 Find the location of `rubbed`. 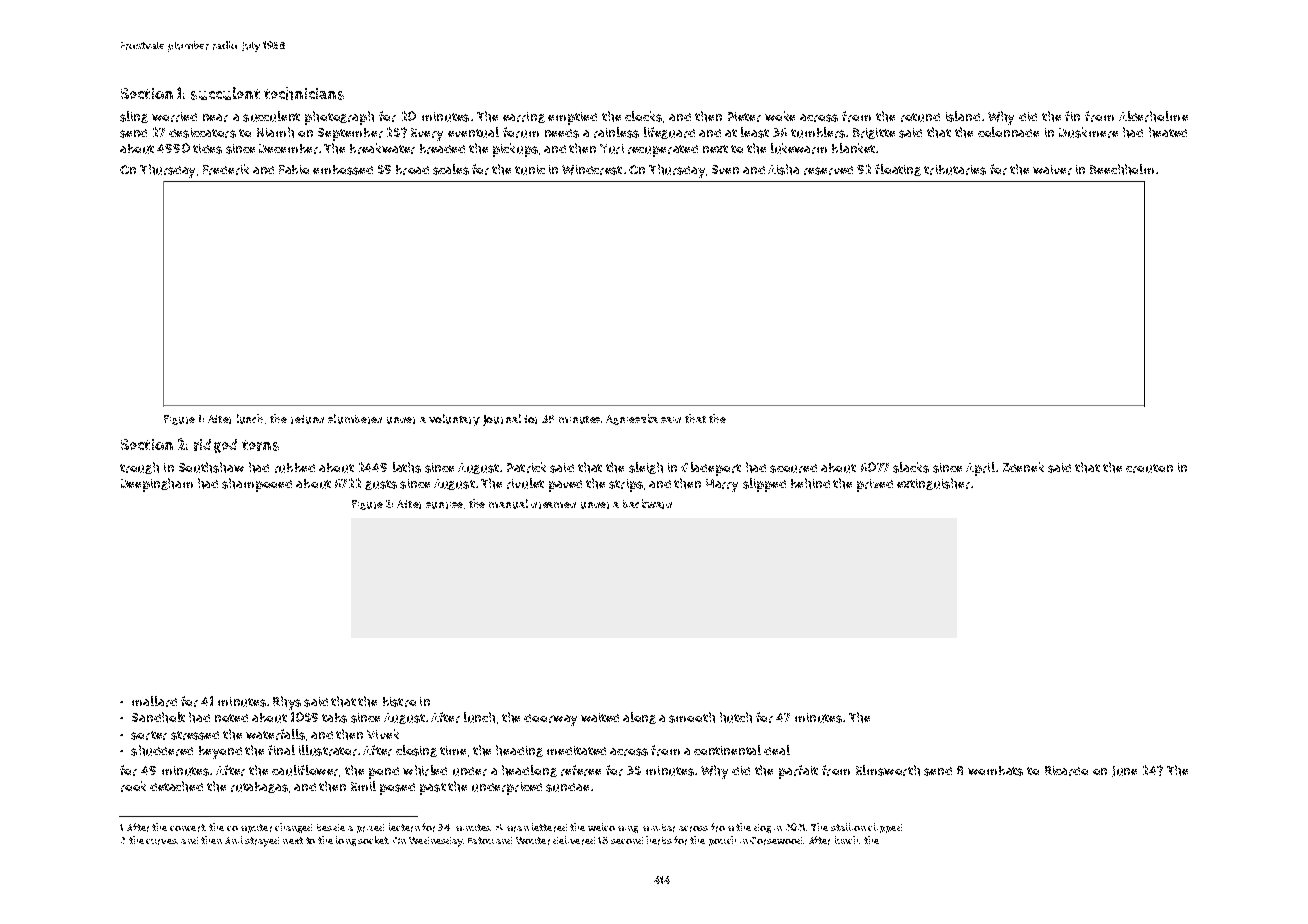

rubbed is located at coordinates (295, 468).
